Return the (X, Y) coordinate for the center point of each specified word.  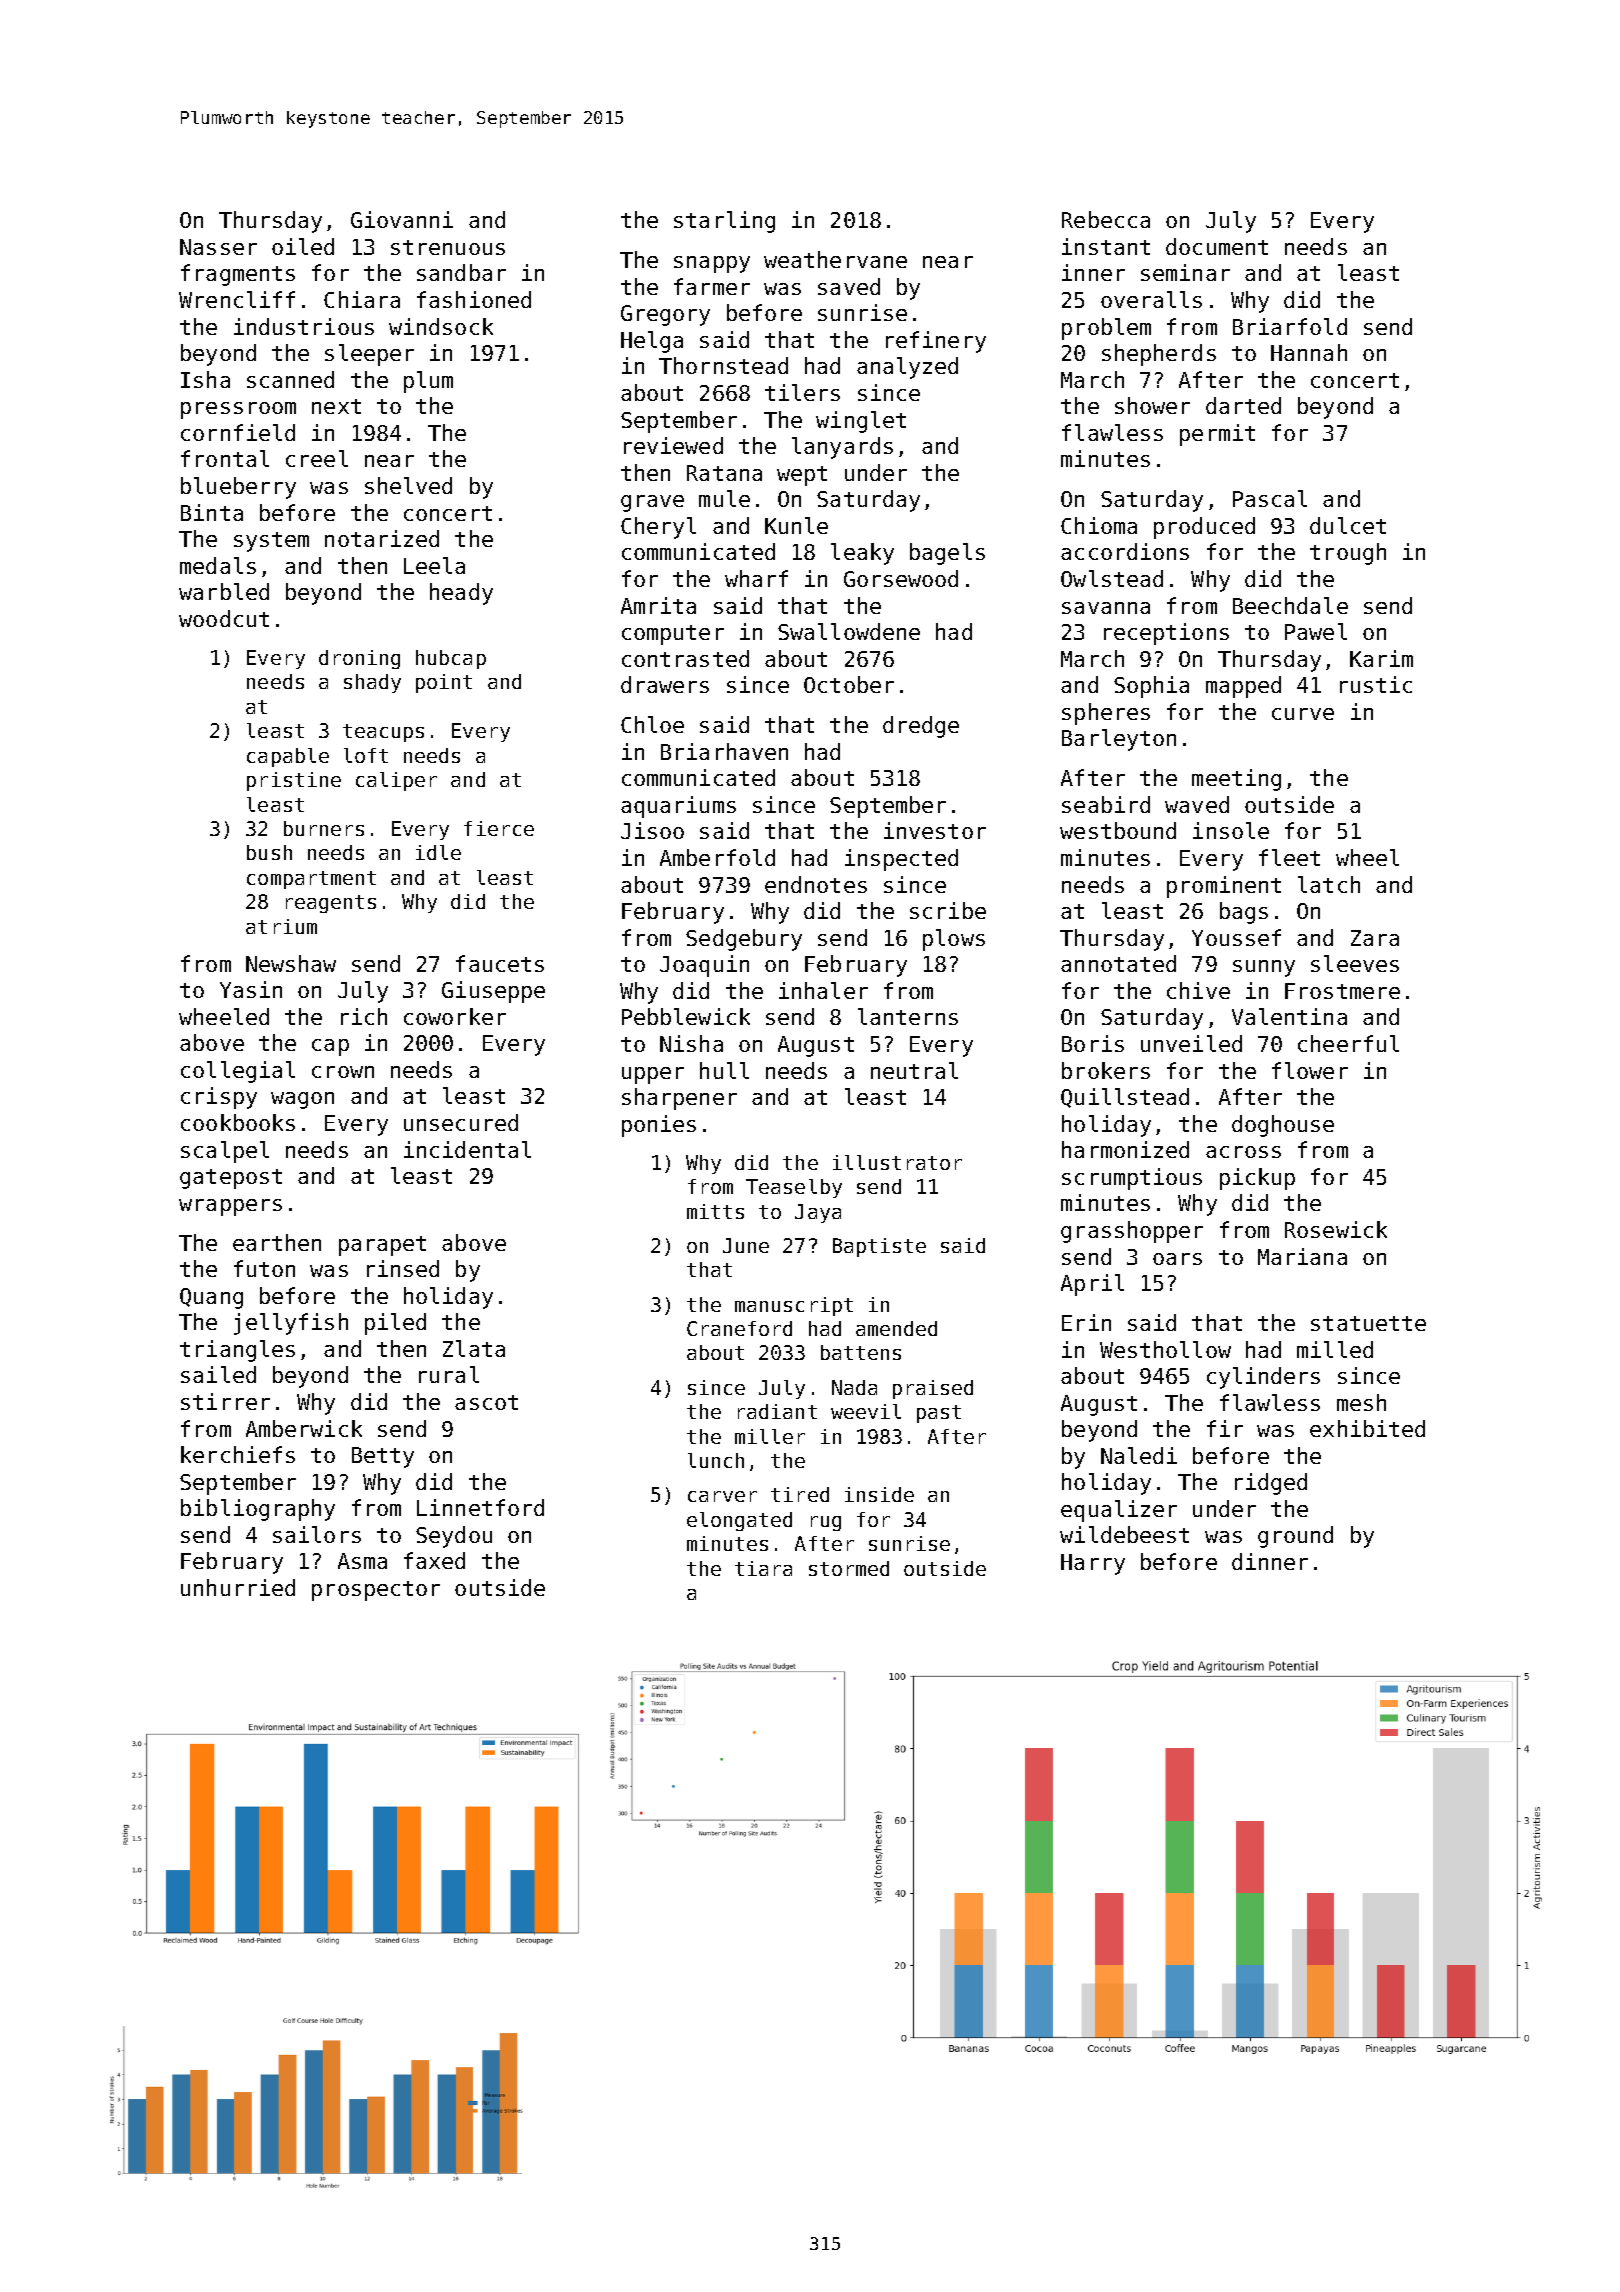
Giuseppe (493, 992)
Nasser (218, 247)
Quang (211, 1298)
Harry (1093, 1564)
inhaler (823, 990)
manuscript (794, 1306)
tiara (763, 1568)
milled (1335, 1349)
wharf (756, 578)
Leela (434, 565)
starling (724, 222)
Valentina (1289, 1016)
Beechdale (1290, 605)
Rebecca (1106, 219)
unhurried (238, 1587)
